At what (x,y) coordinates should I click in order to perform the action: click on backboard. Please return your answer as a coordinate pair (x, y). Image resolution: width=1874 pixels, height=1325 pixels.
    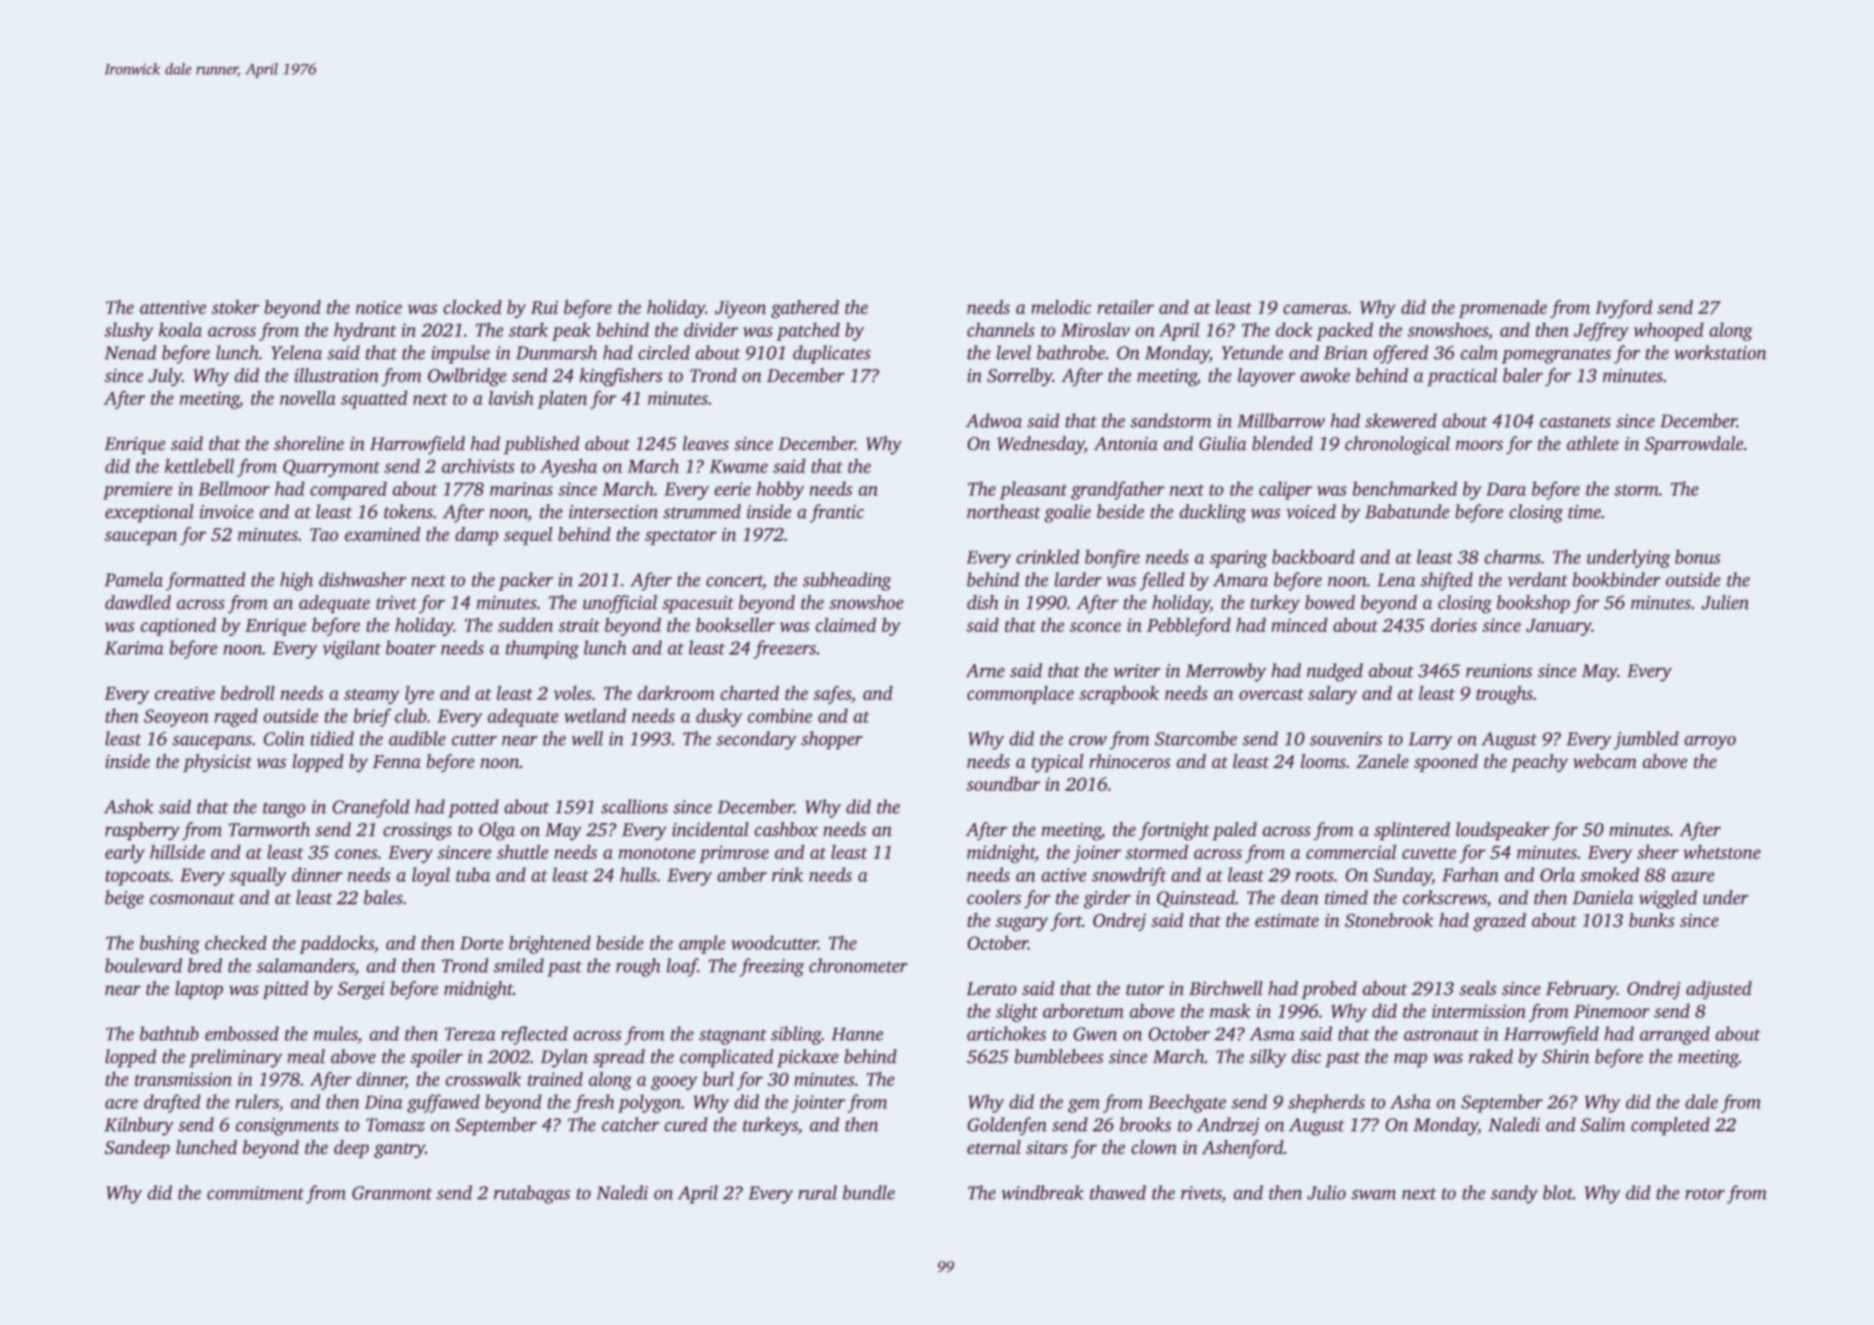
    Looking at the image, I should click on (1313, 556).
